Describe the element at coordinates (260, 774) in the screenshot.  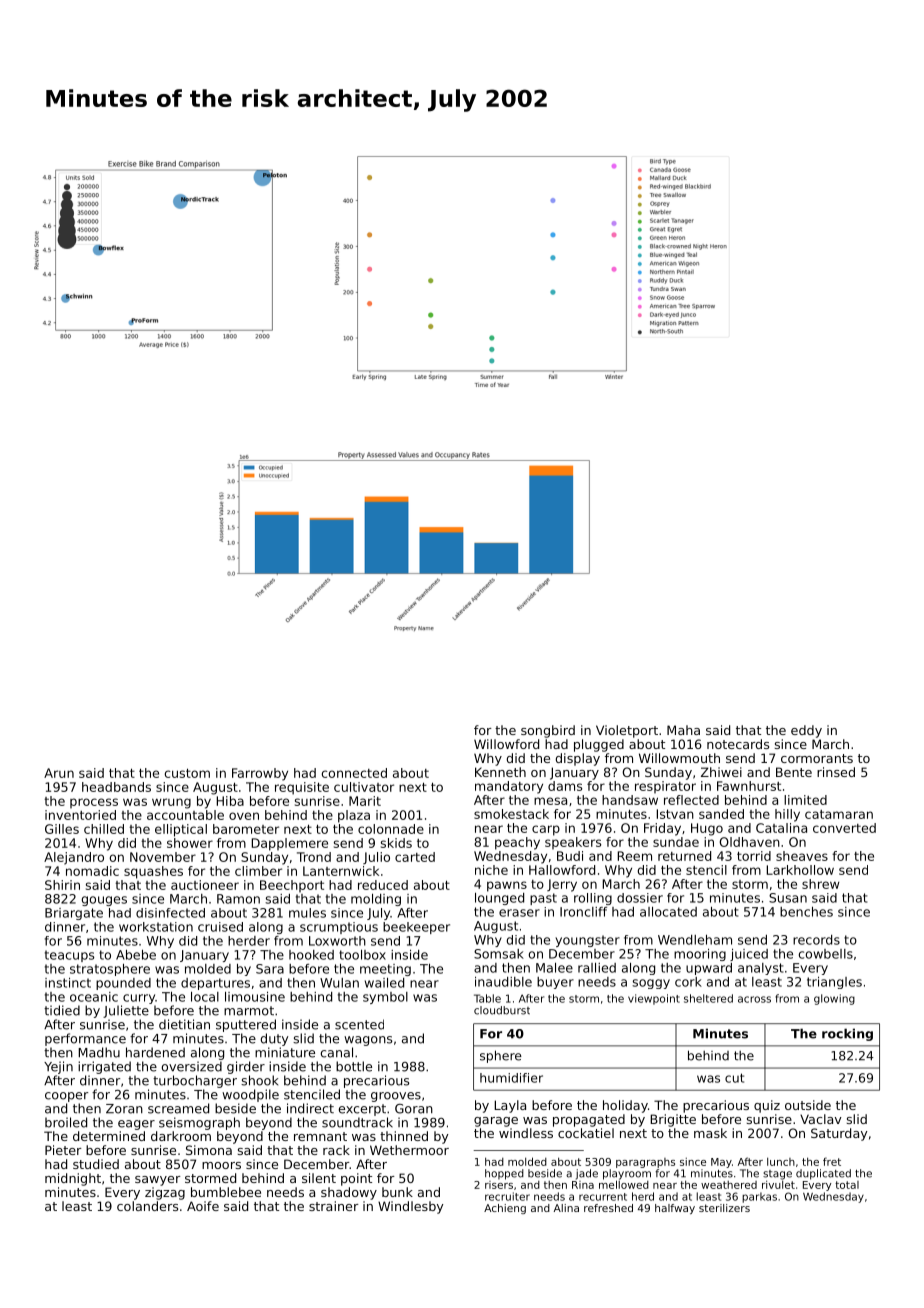
I see `Farrowby` at that location.
